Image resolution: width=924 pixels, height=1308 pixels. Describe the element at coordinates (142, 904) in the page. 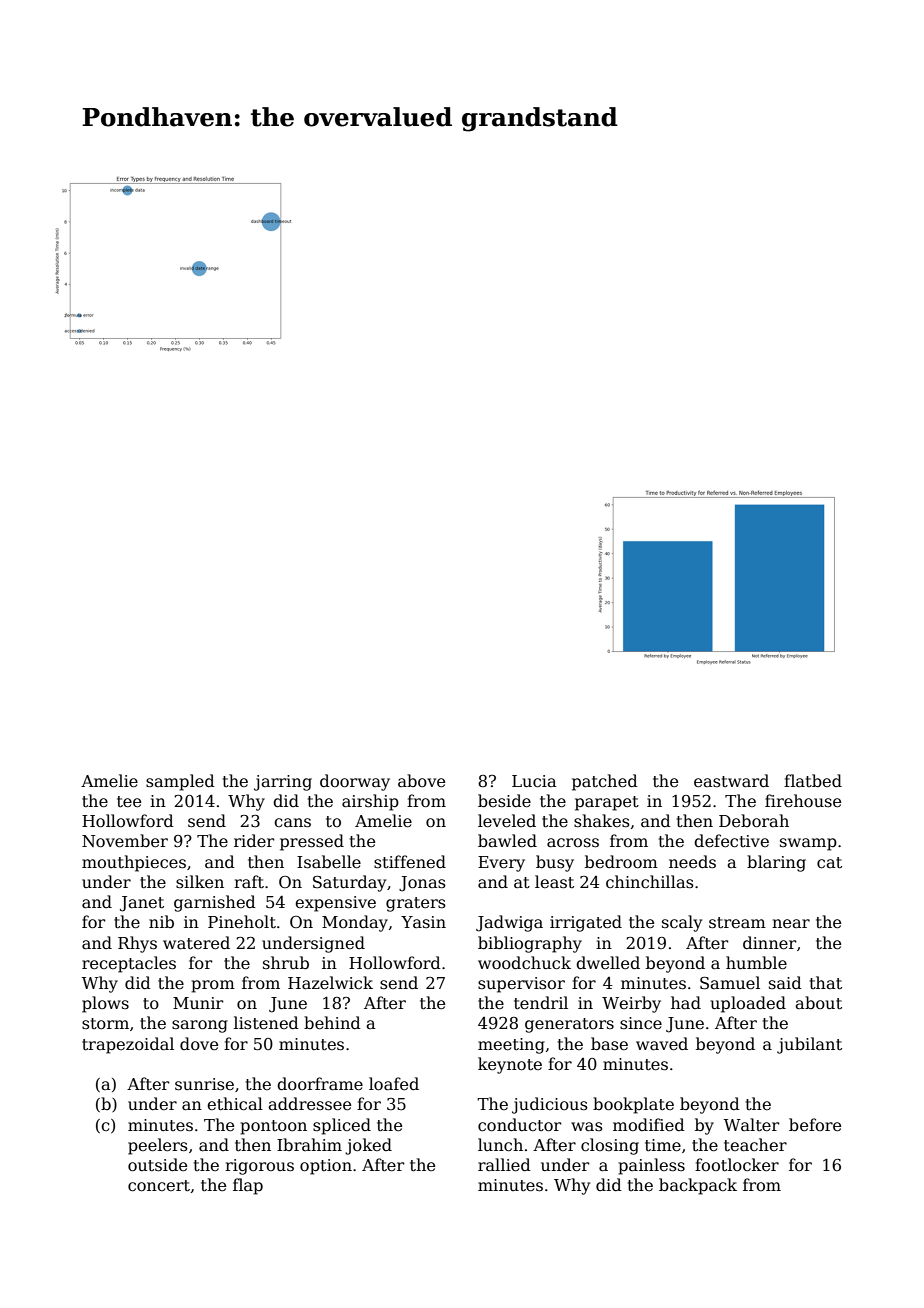

I see `Janet` at that location.
